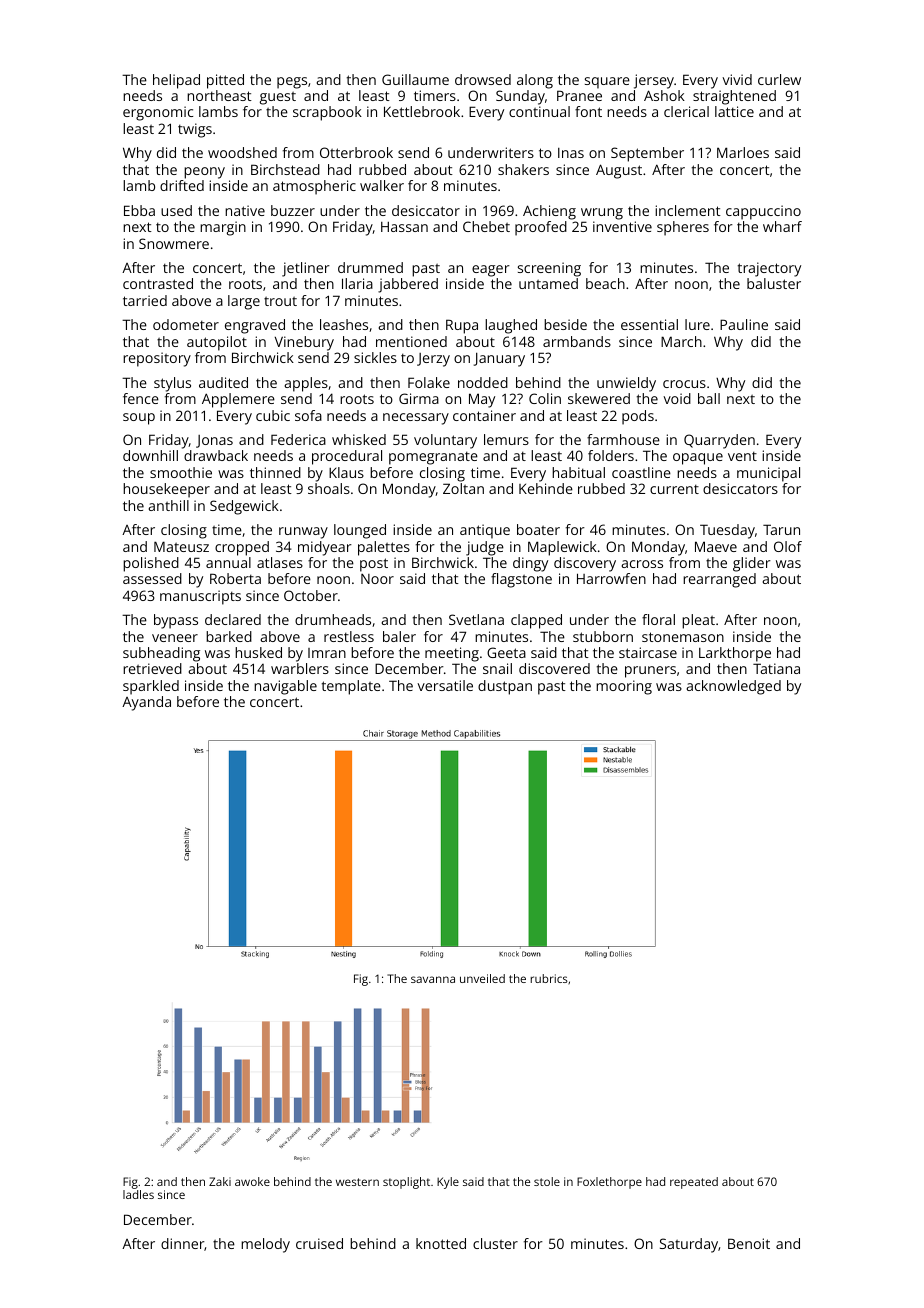 The image size is (924, 1308). Describe the element at coordinates (183, 1244) in the page. I see `dinner` at that location.
